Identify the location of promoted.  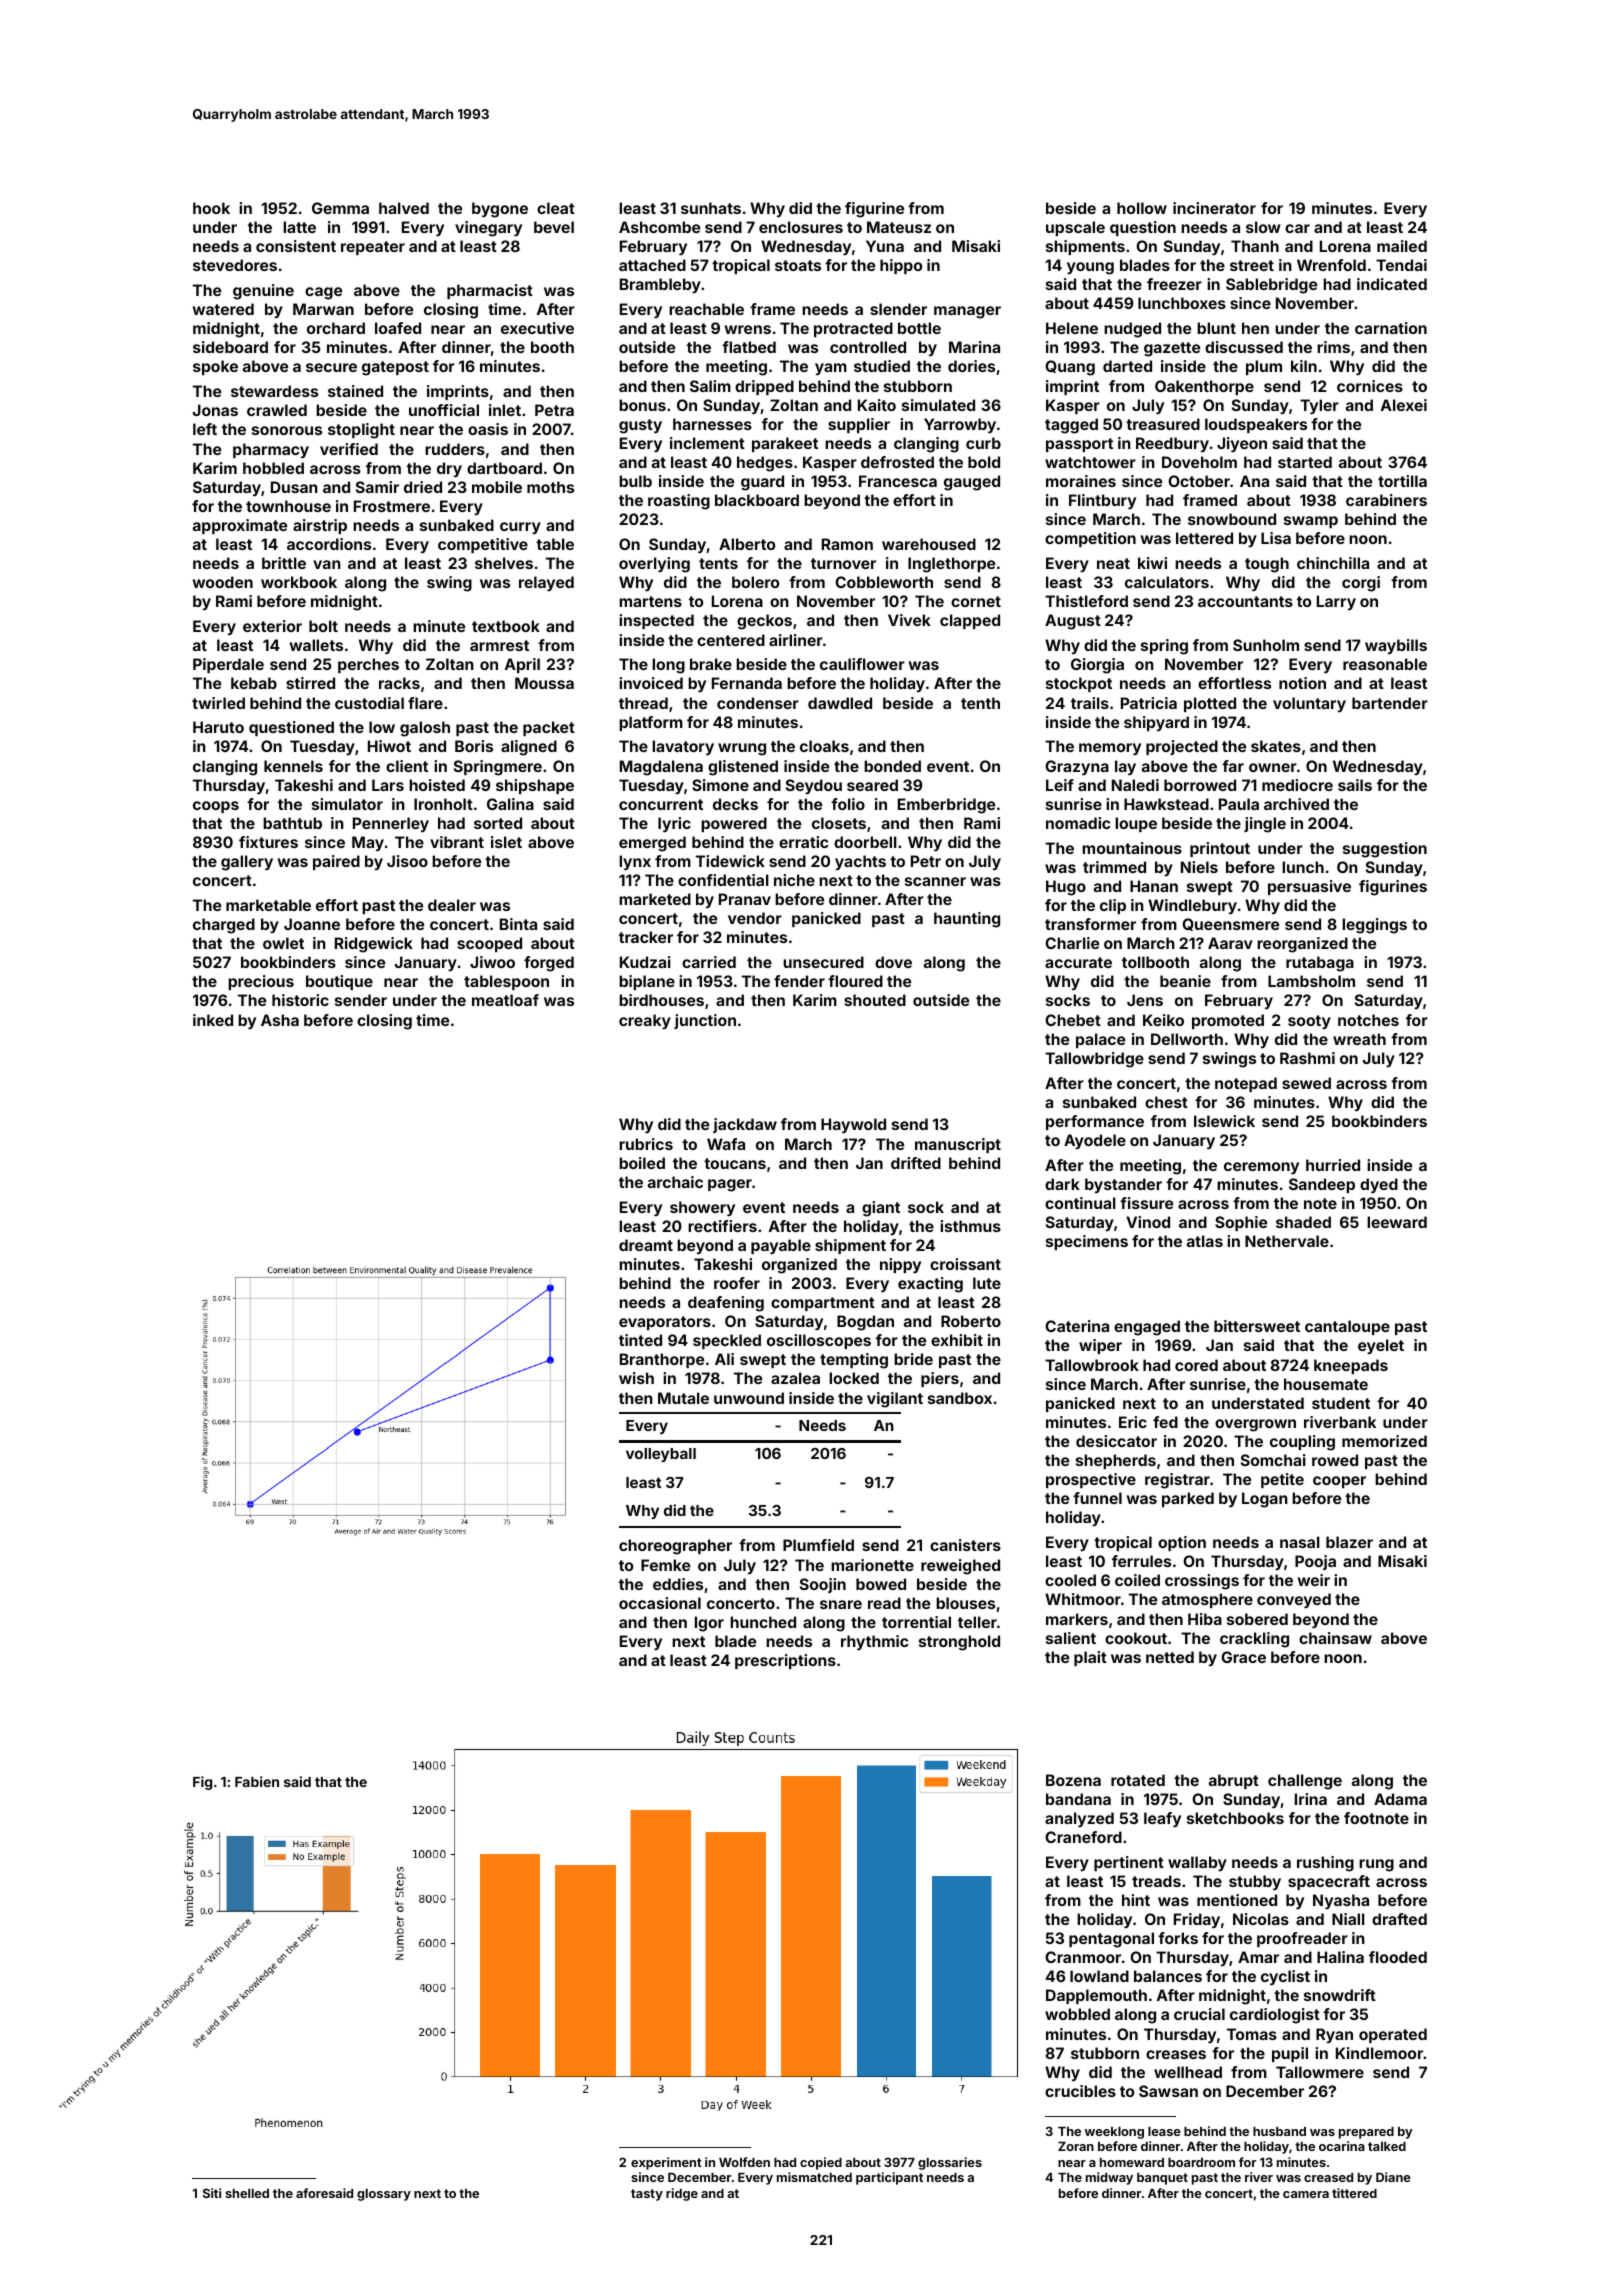
(1228, 1021).
